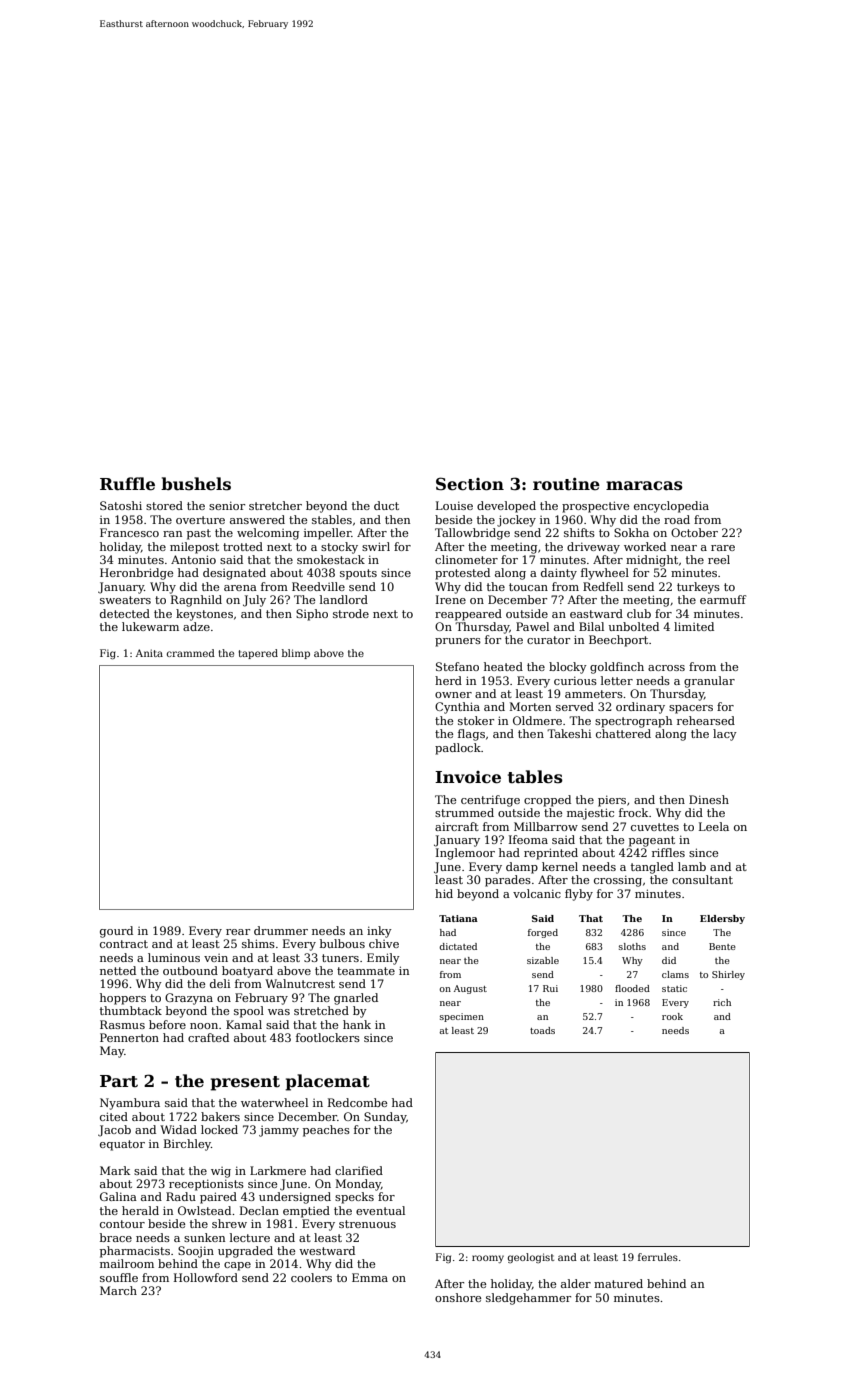 The image size is (849, 1400). What do you see at coordinates (116, 932) in the image?
I see `gourd` at bounding box center [116, 932].
